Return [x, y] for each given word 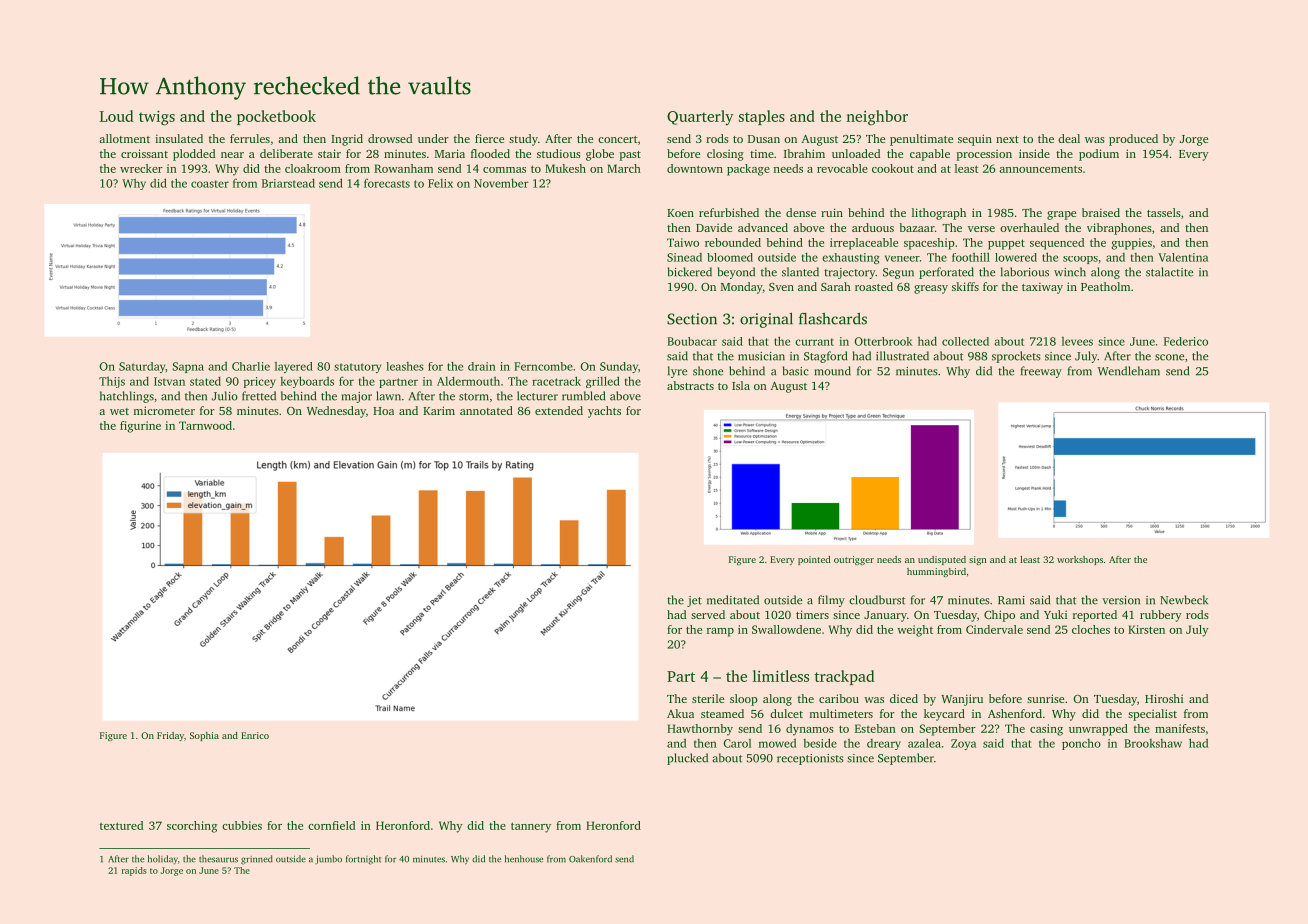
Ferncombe [543, 366]
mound [833, 371]
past [630, 156]
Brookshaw [1153, 743]
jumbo [328, 860]
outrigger [854, 560]
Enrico [255, 735]
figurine [140, 427]
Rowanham [403, 168]
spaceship [929, 244]
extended [559, 410]
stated [205, 381]
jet [694, 601]
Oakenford [590, 859]
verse [981, 229]
